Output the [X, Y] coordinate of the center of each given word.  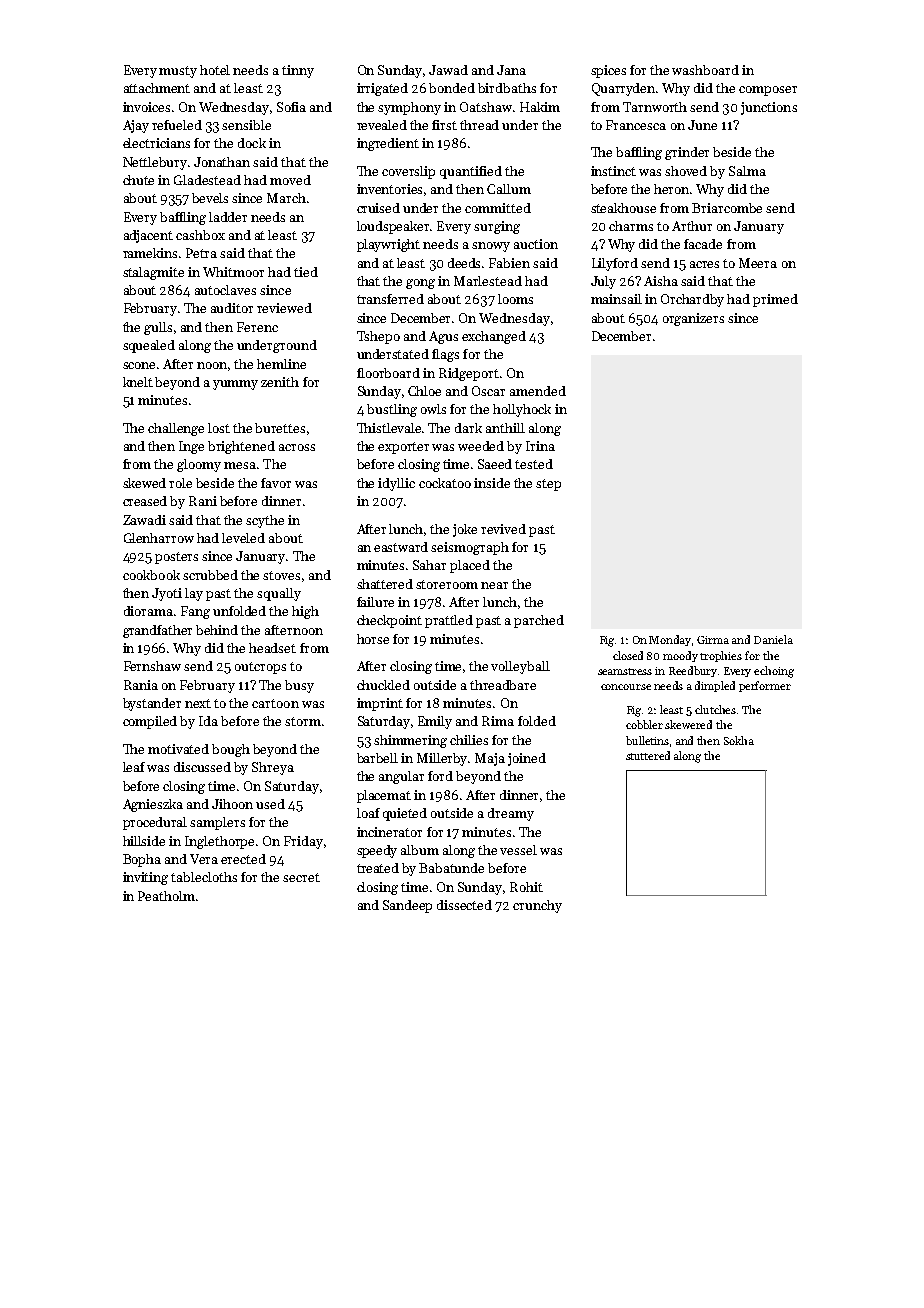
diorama [148, 611]
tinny [298, 71]
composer [768, 91]
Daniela [773, 639]
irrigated [382, 89]
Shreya [273, 768]
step [548, 485]
